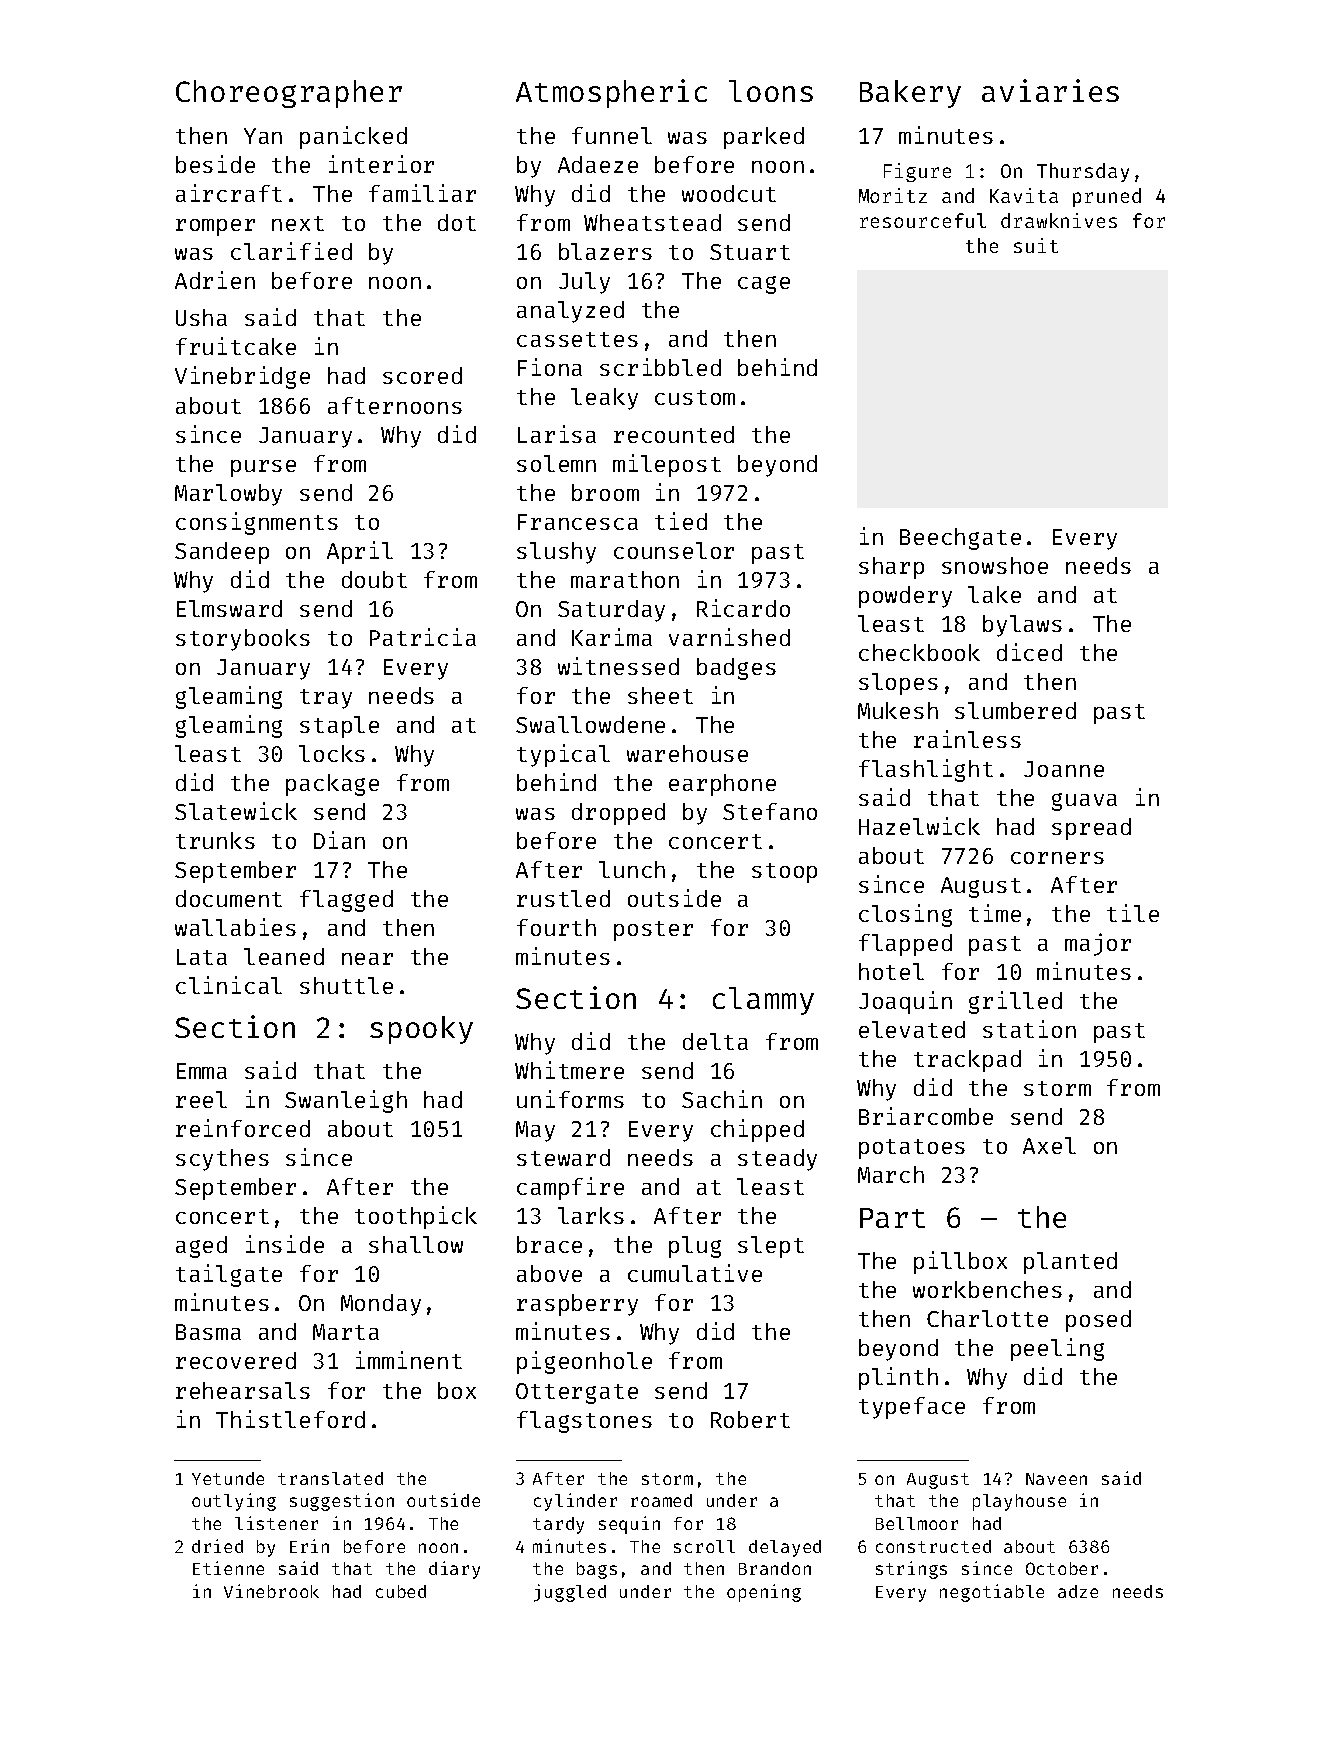 The height and width of the document is (1737, 1342). I want to click on Monday, so click(381, 1305).
